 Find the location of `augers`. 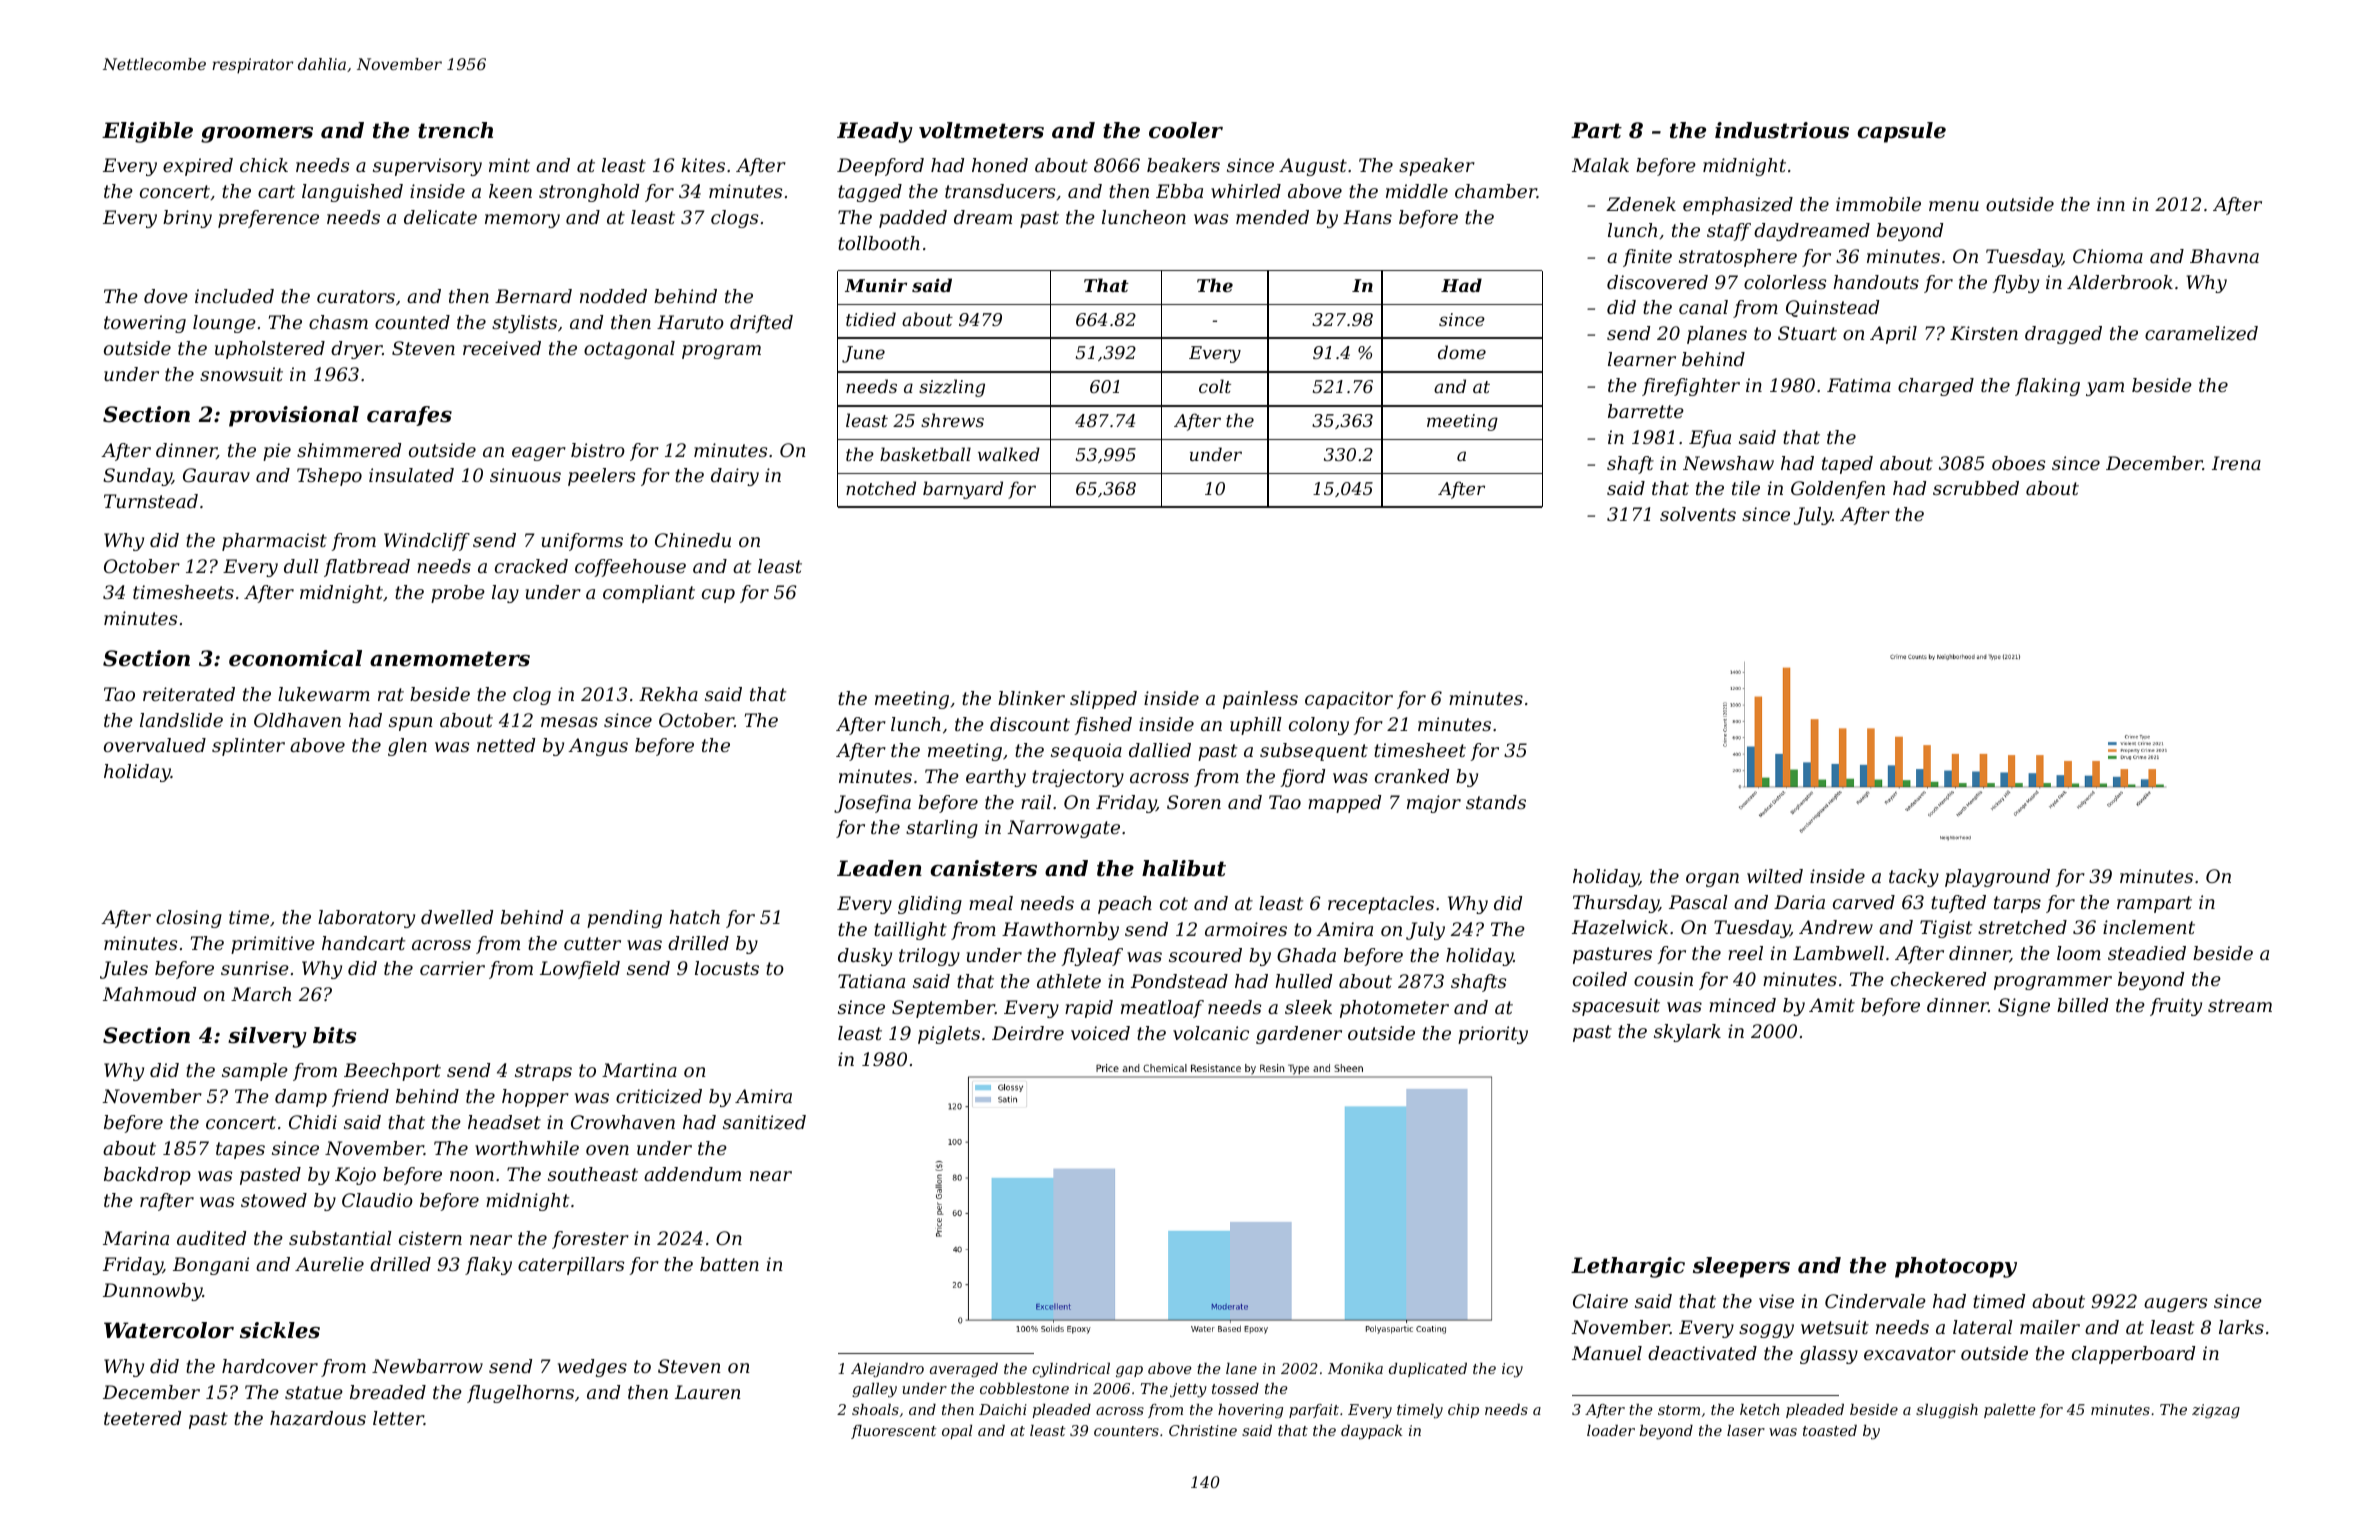

augers is located at coordinates (2175, 1305).
